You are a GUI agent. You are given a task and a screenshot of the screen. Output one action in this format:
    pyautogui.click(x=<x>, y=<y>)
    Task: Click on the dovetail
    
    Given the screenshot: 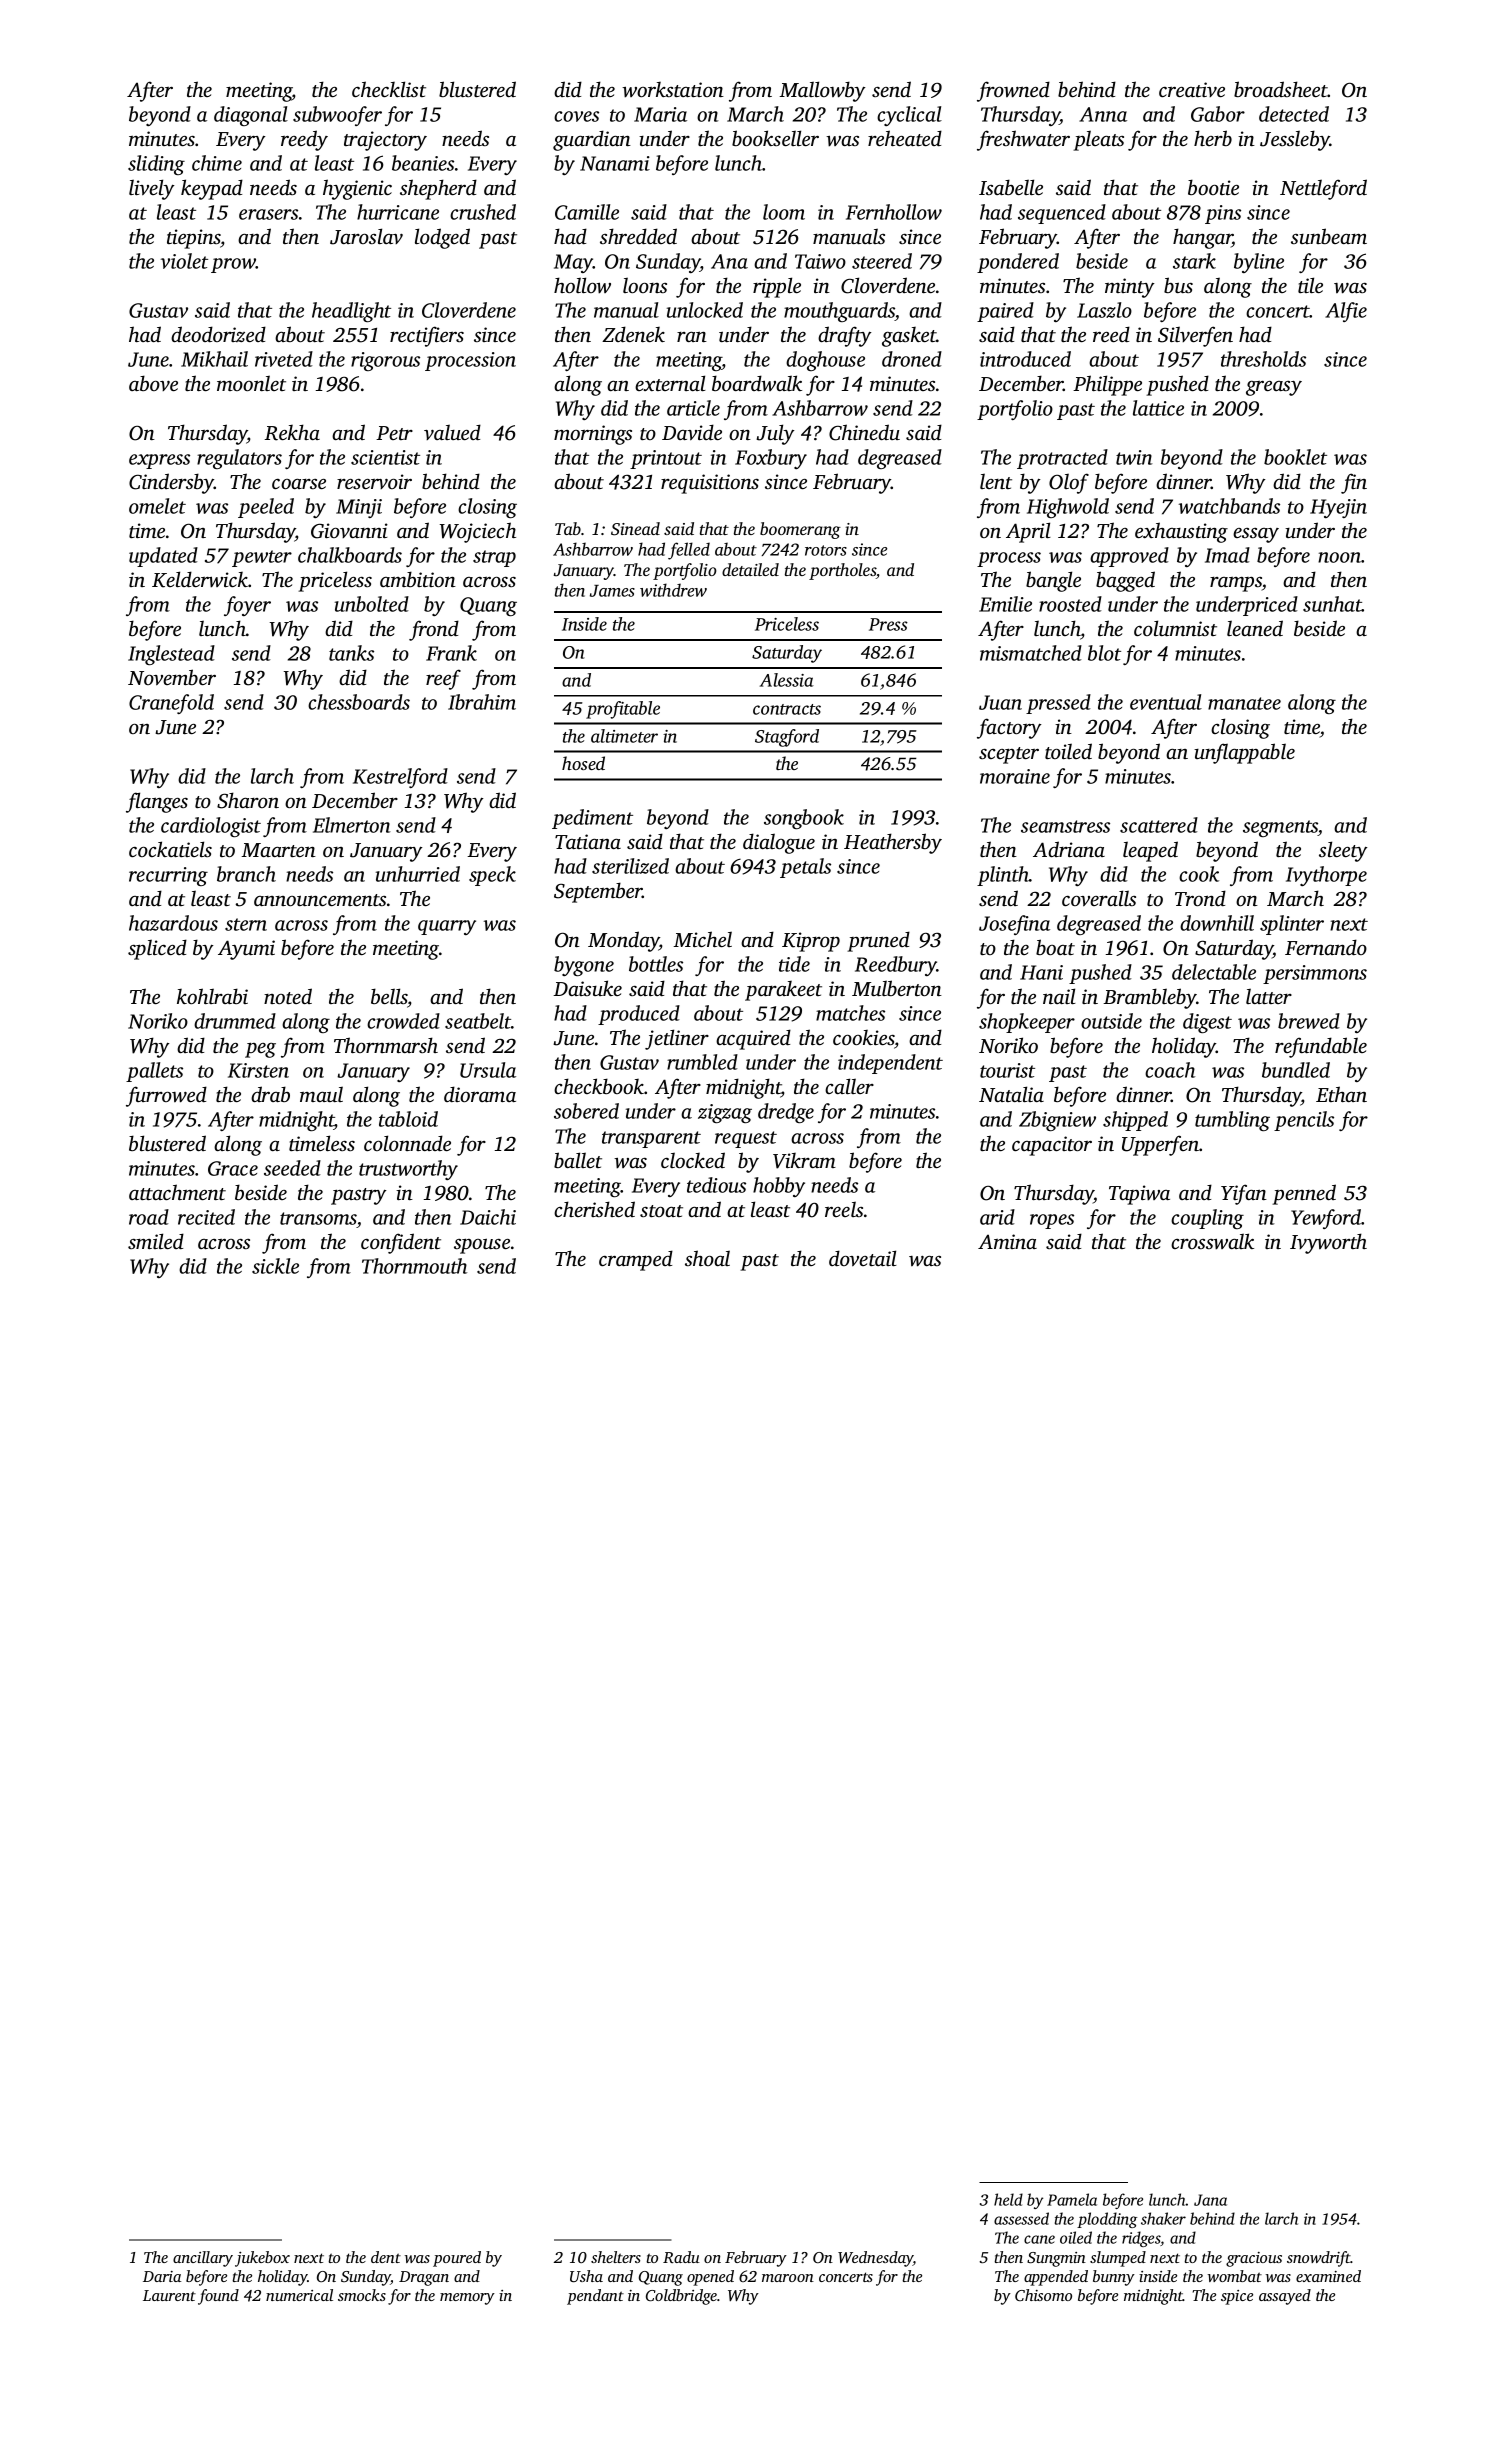 What is the action you would take?
    pyautogui.click(x=863, y=1258)
